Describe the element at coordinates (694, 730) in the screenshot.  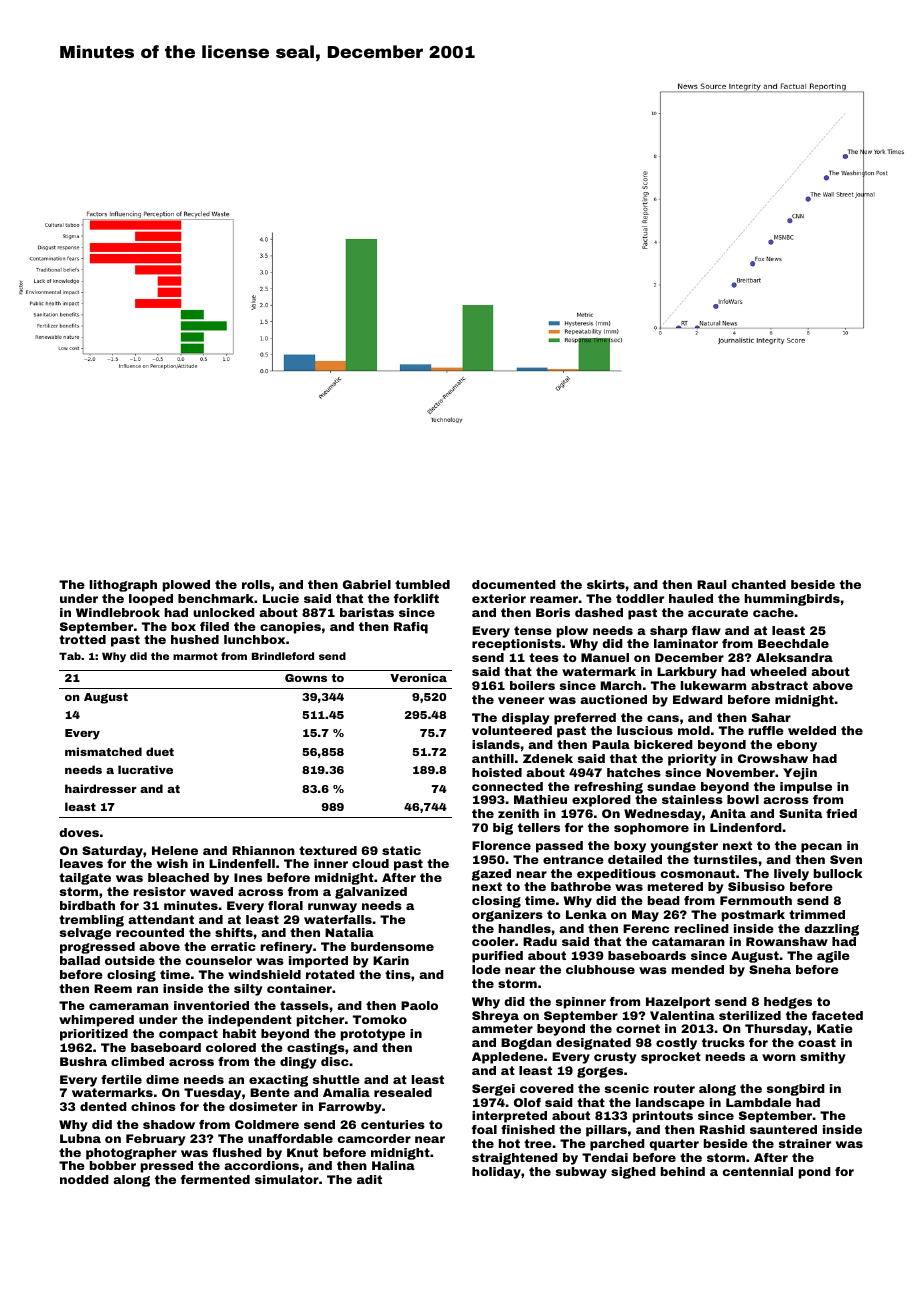
I see `mold` at that location.
